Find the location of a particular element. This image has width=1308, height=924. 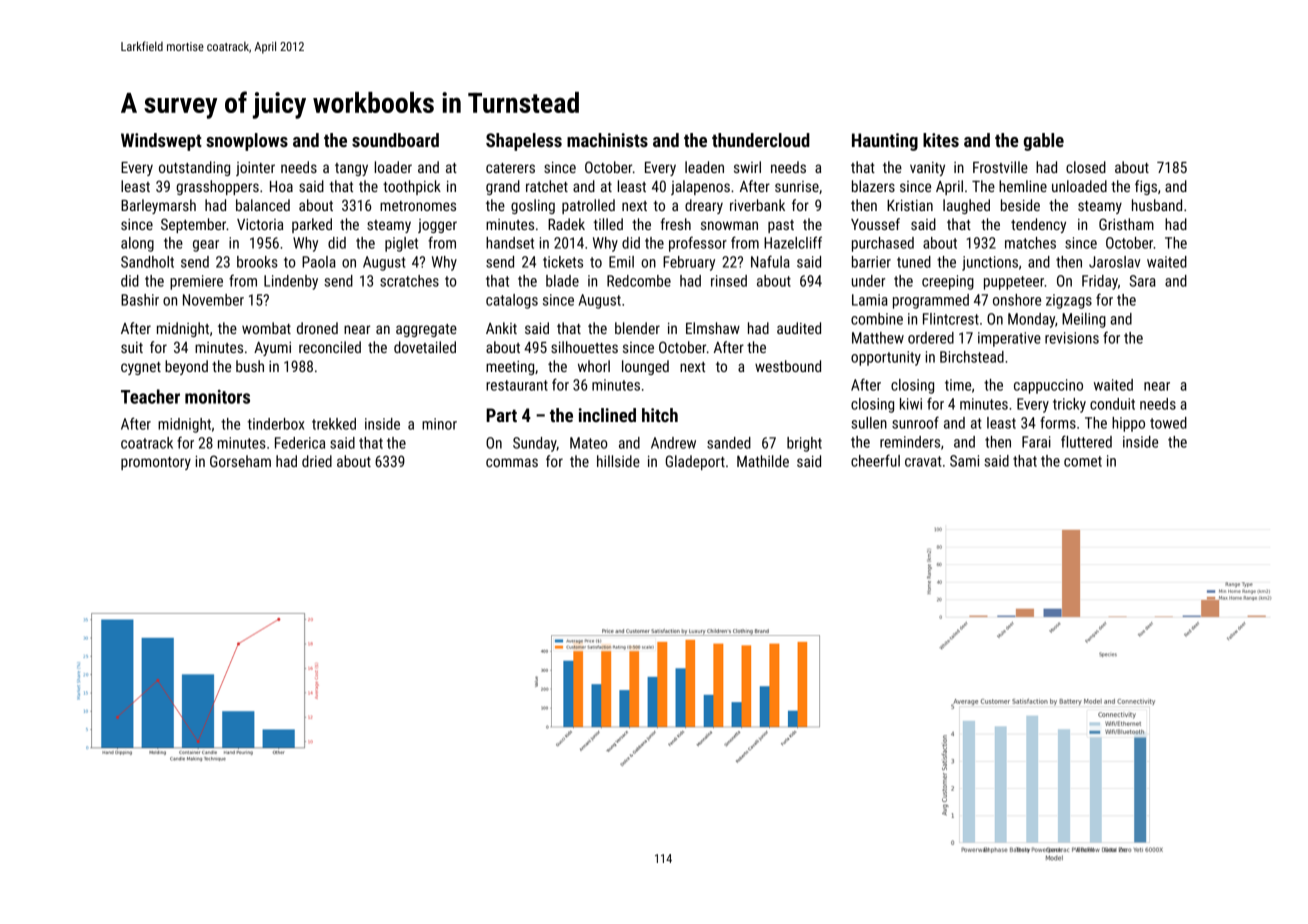

Gorseham is located at coordinates (240, 461).
